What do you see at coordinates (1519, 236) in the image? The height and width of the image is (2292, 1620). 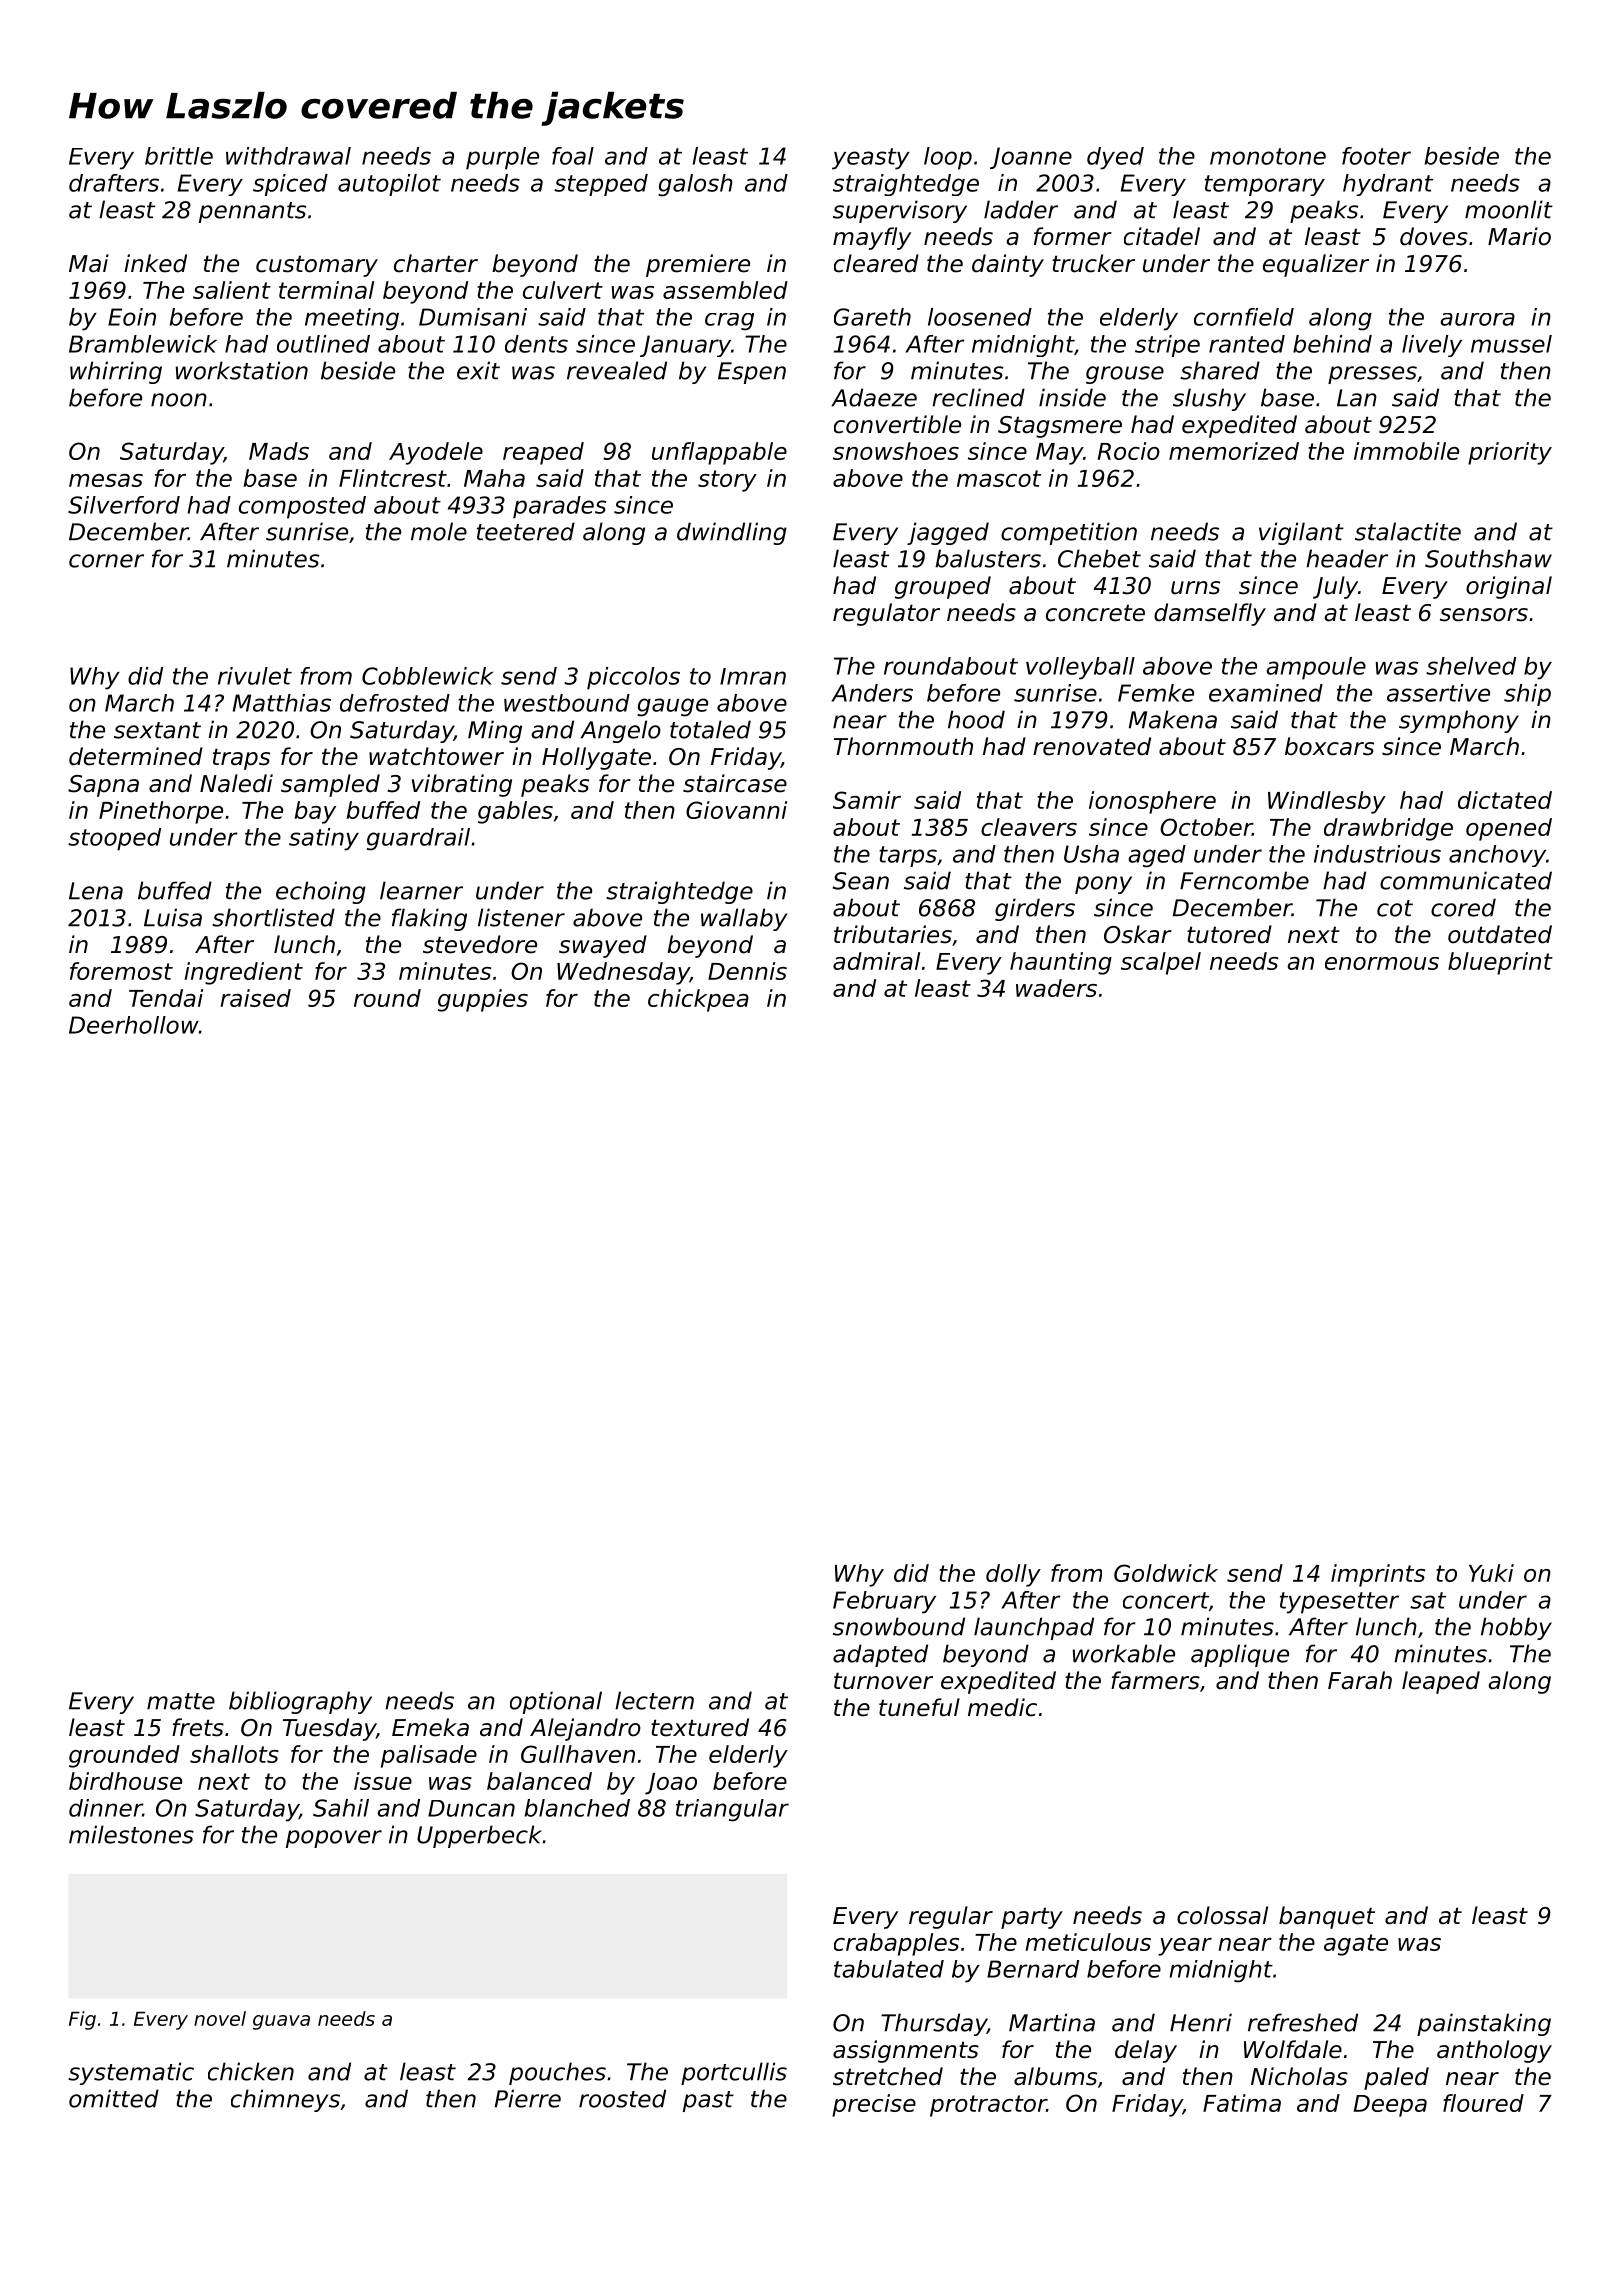 I see `Mario` at bounding box center [1519, 236].
